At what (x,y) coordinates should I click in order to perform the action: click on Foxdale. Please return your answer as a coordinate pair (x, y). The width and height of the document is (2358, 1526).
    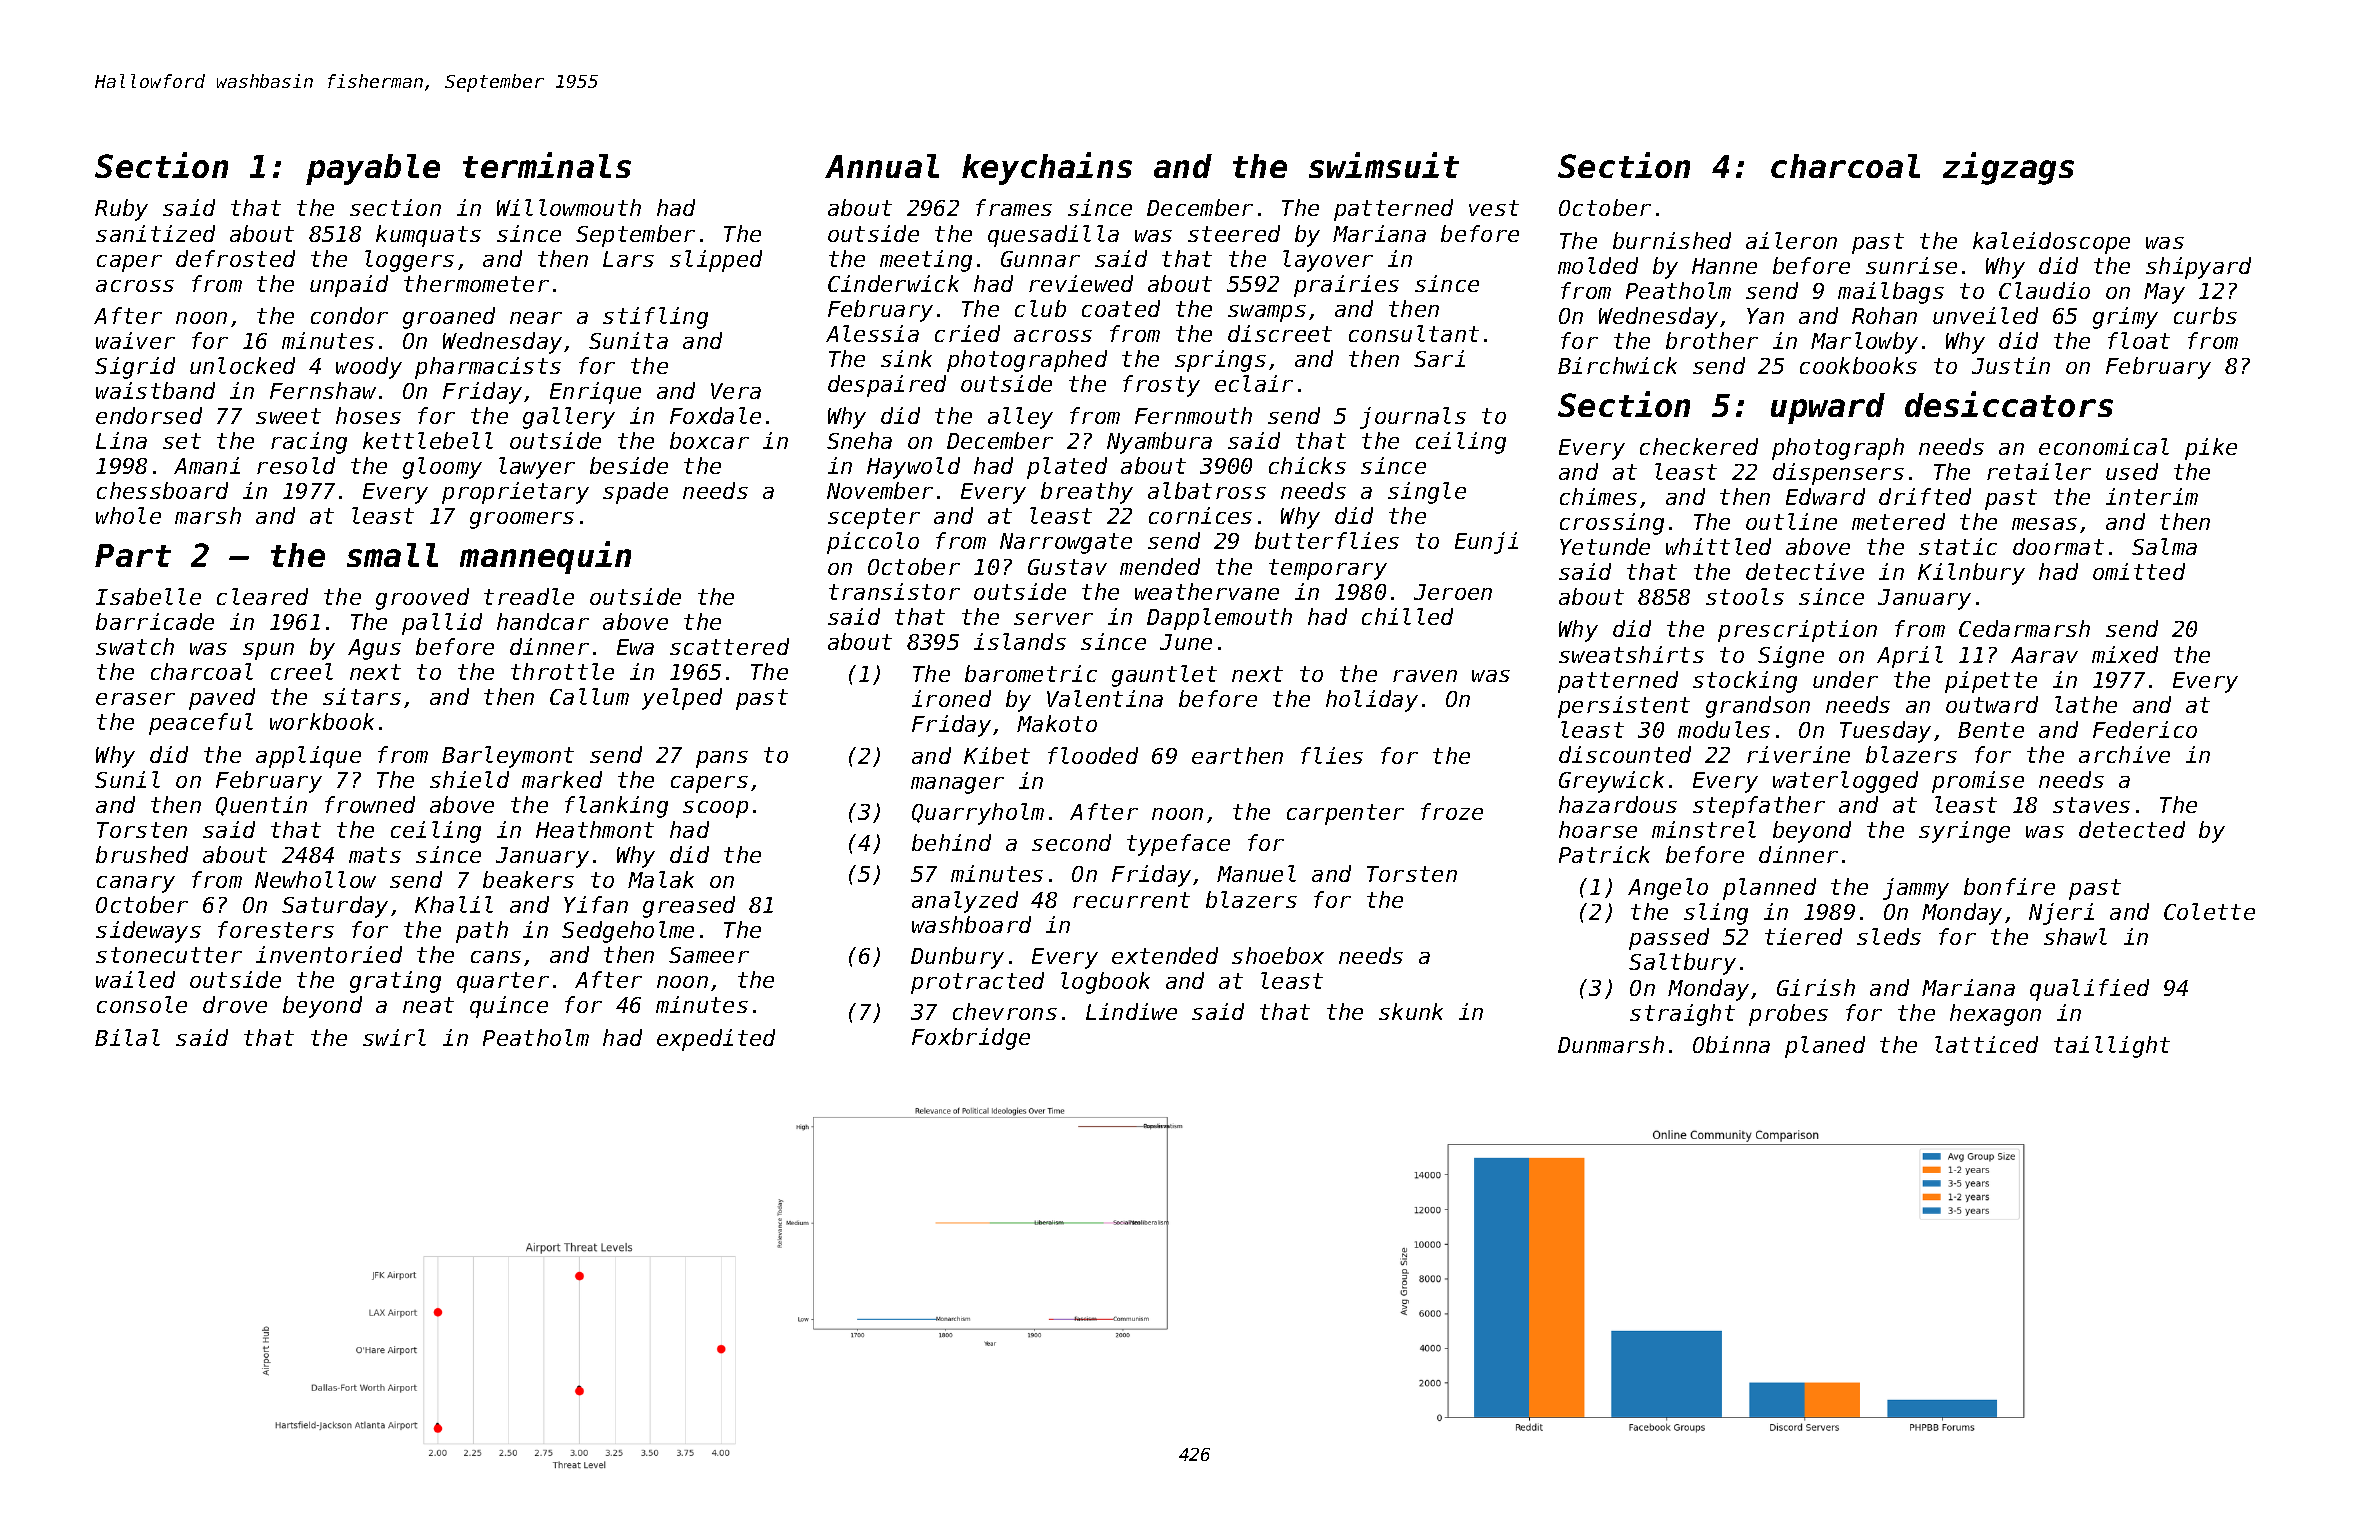
    Looking at the image, I should click on (715, 415).
